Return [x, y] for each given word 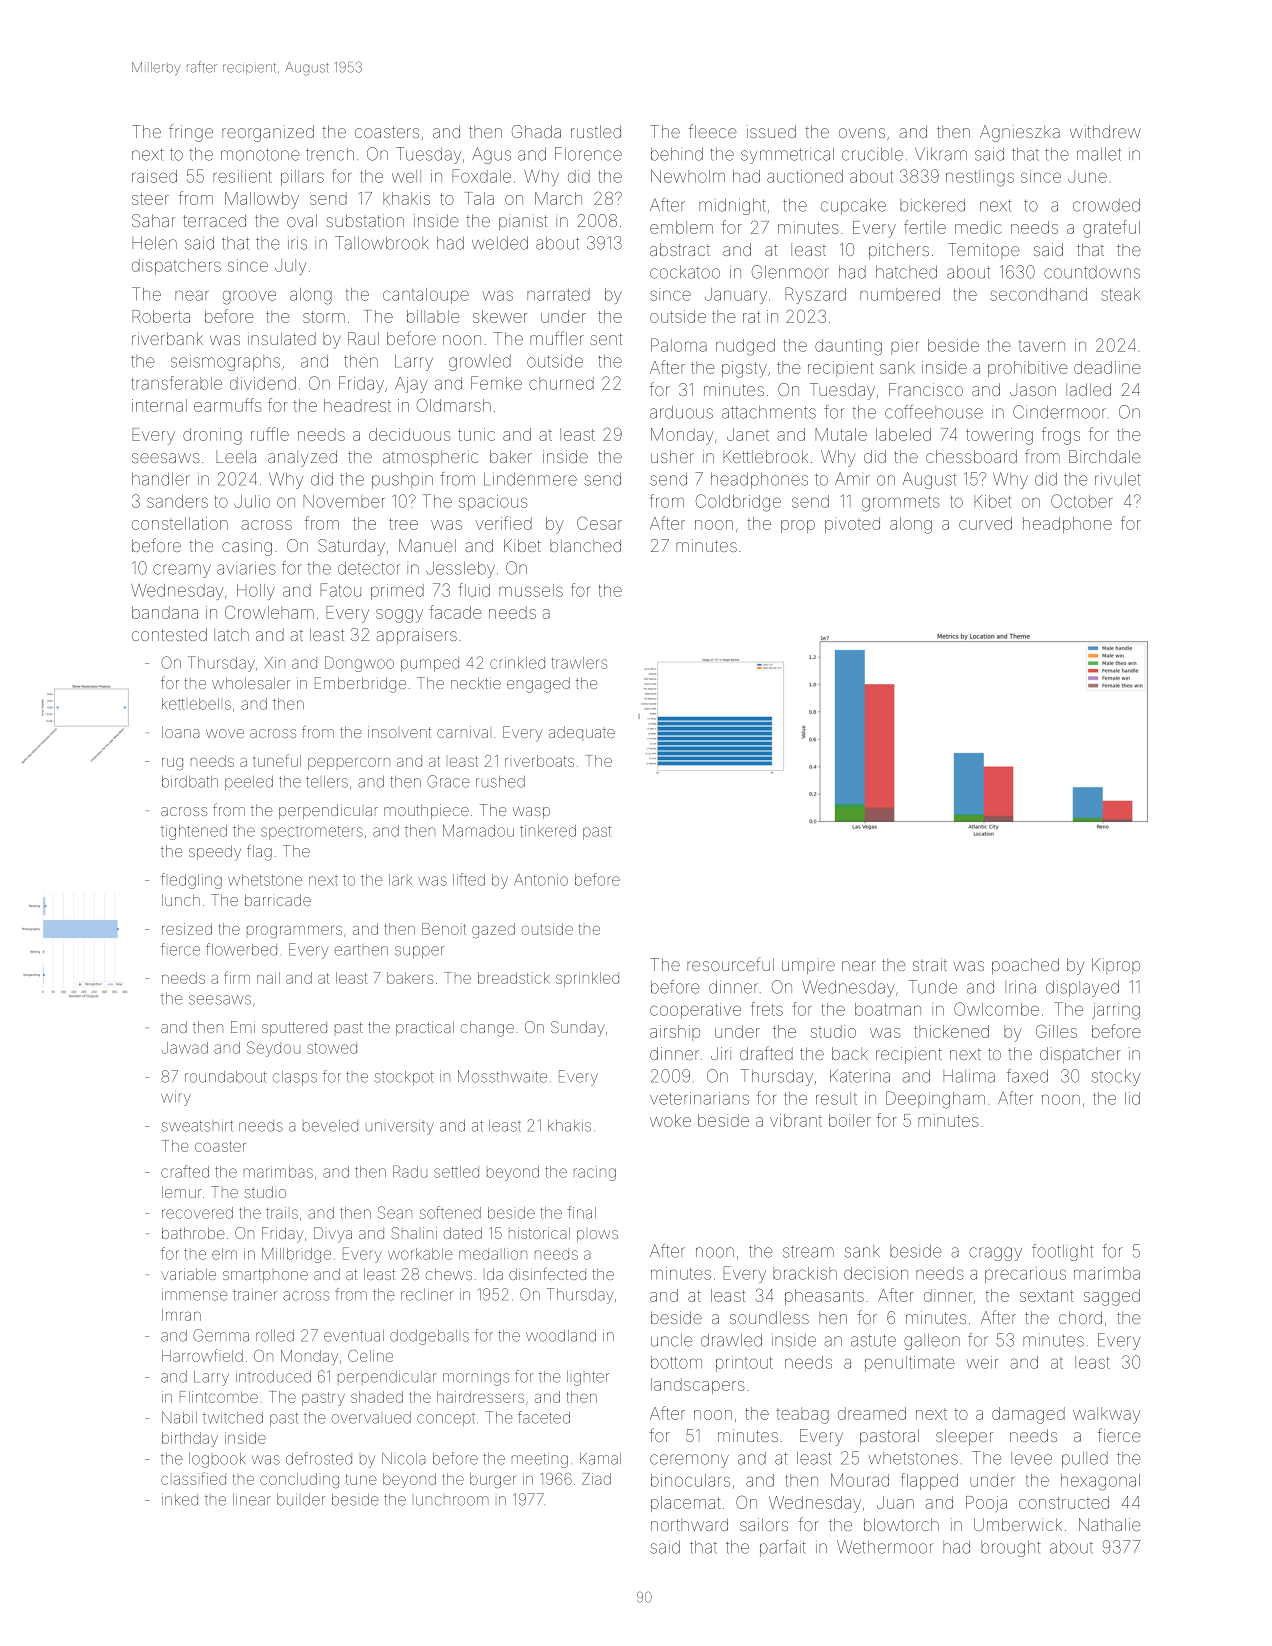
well [406, 176]
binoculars [690, 1480]
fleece [713, 131]
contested [169, 634]
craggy [995, 1254]
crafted [185, 1171]
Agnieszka [1020, 133]
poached [1025, 966]
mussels [531, 590]
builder [301, 1500]
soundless [769, 1317]
